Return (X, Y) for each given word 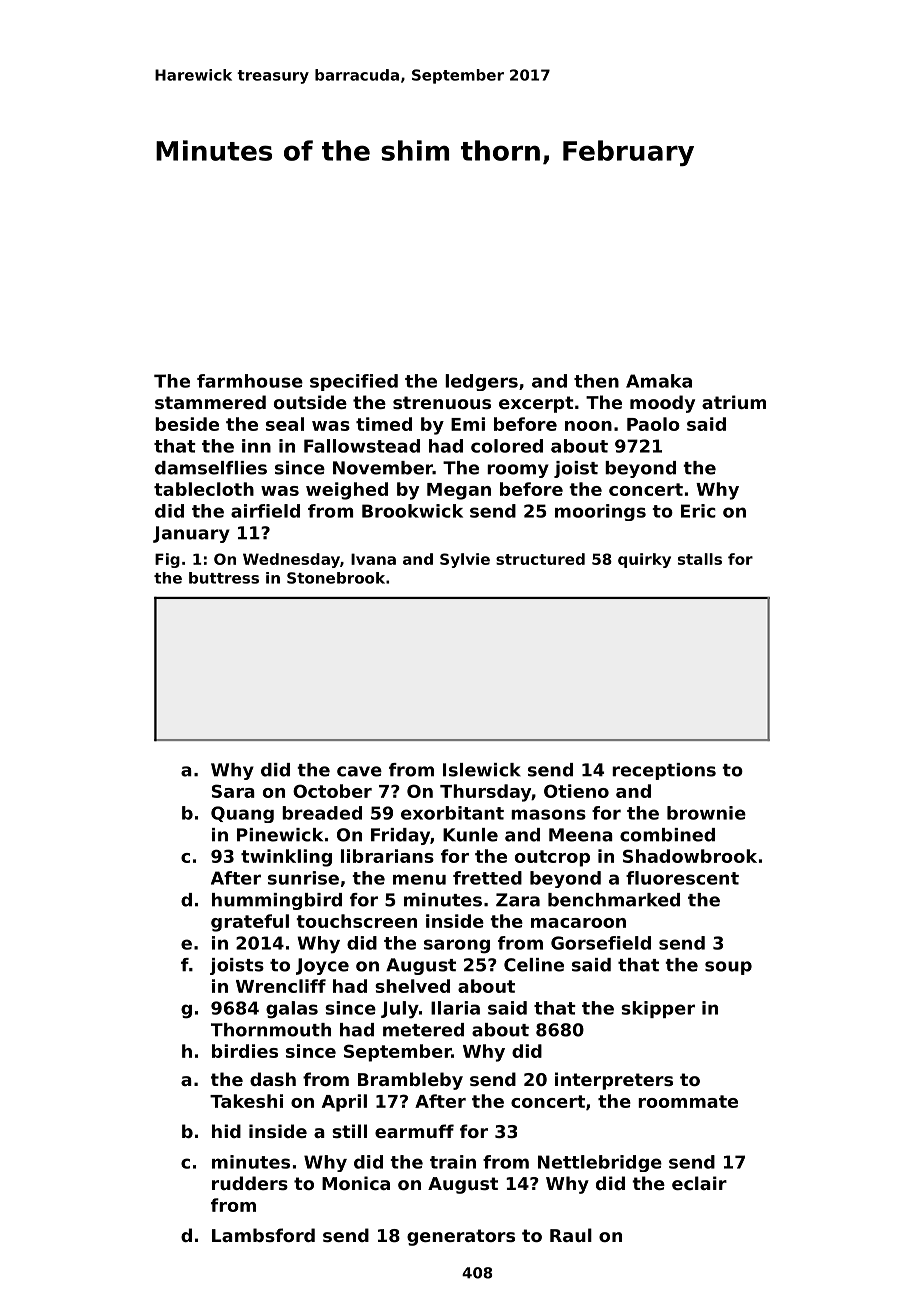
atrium (734, 402)
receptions (664, 771)
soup (728, 968)
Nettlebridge (600, 1163)
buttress (224, 578)
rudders (250, 1183)
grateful (250, 923)
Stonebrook (336, 578)
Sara (233, 791)
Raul (571, 1235)
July (400, 1010)
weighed (347, 491)
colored (507, 446)
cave (359, 771)
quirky (644, 560)
